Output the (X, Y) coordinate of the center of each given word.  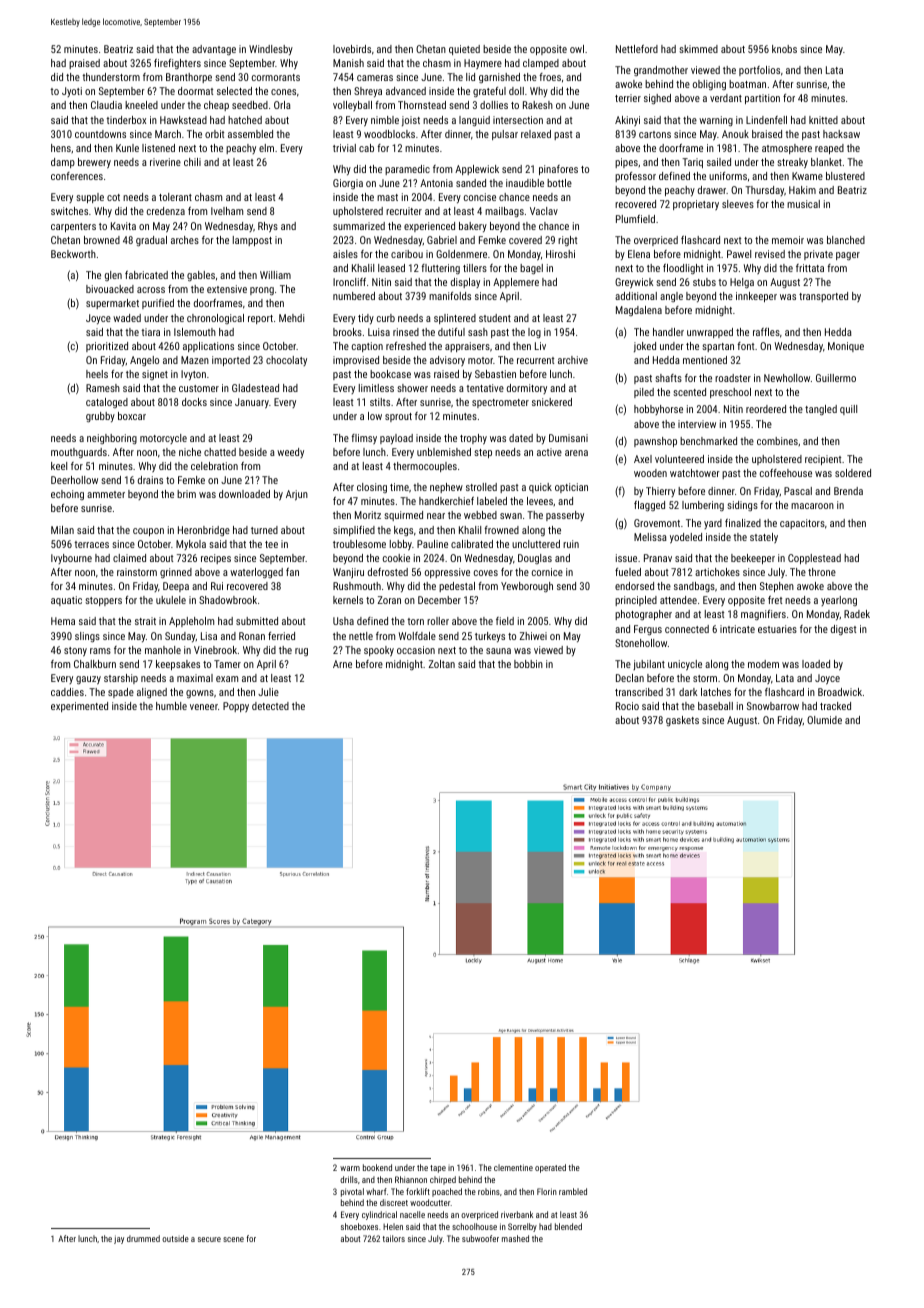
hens (61, 148)
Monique (846, 347)
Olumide (824, 720)
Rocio (627, 706)
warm (350, 1168)
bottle (559, 183)
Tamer (227, 664)
